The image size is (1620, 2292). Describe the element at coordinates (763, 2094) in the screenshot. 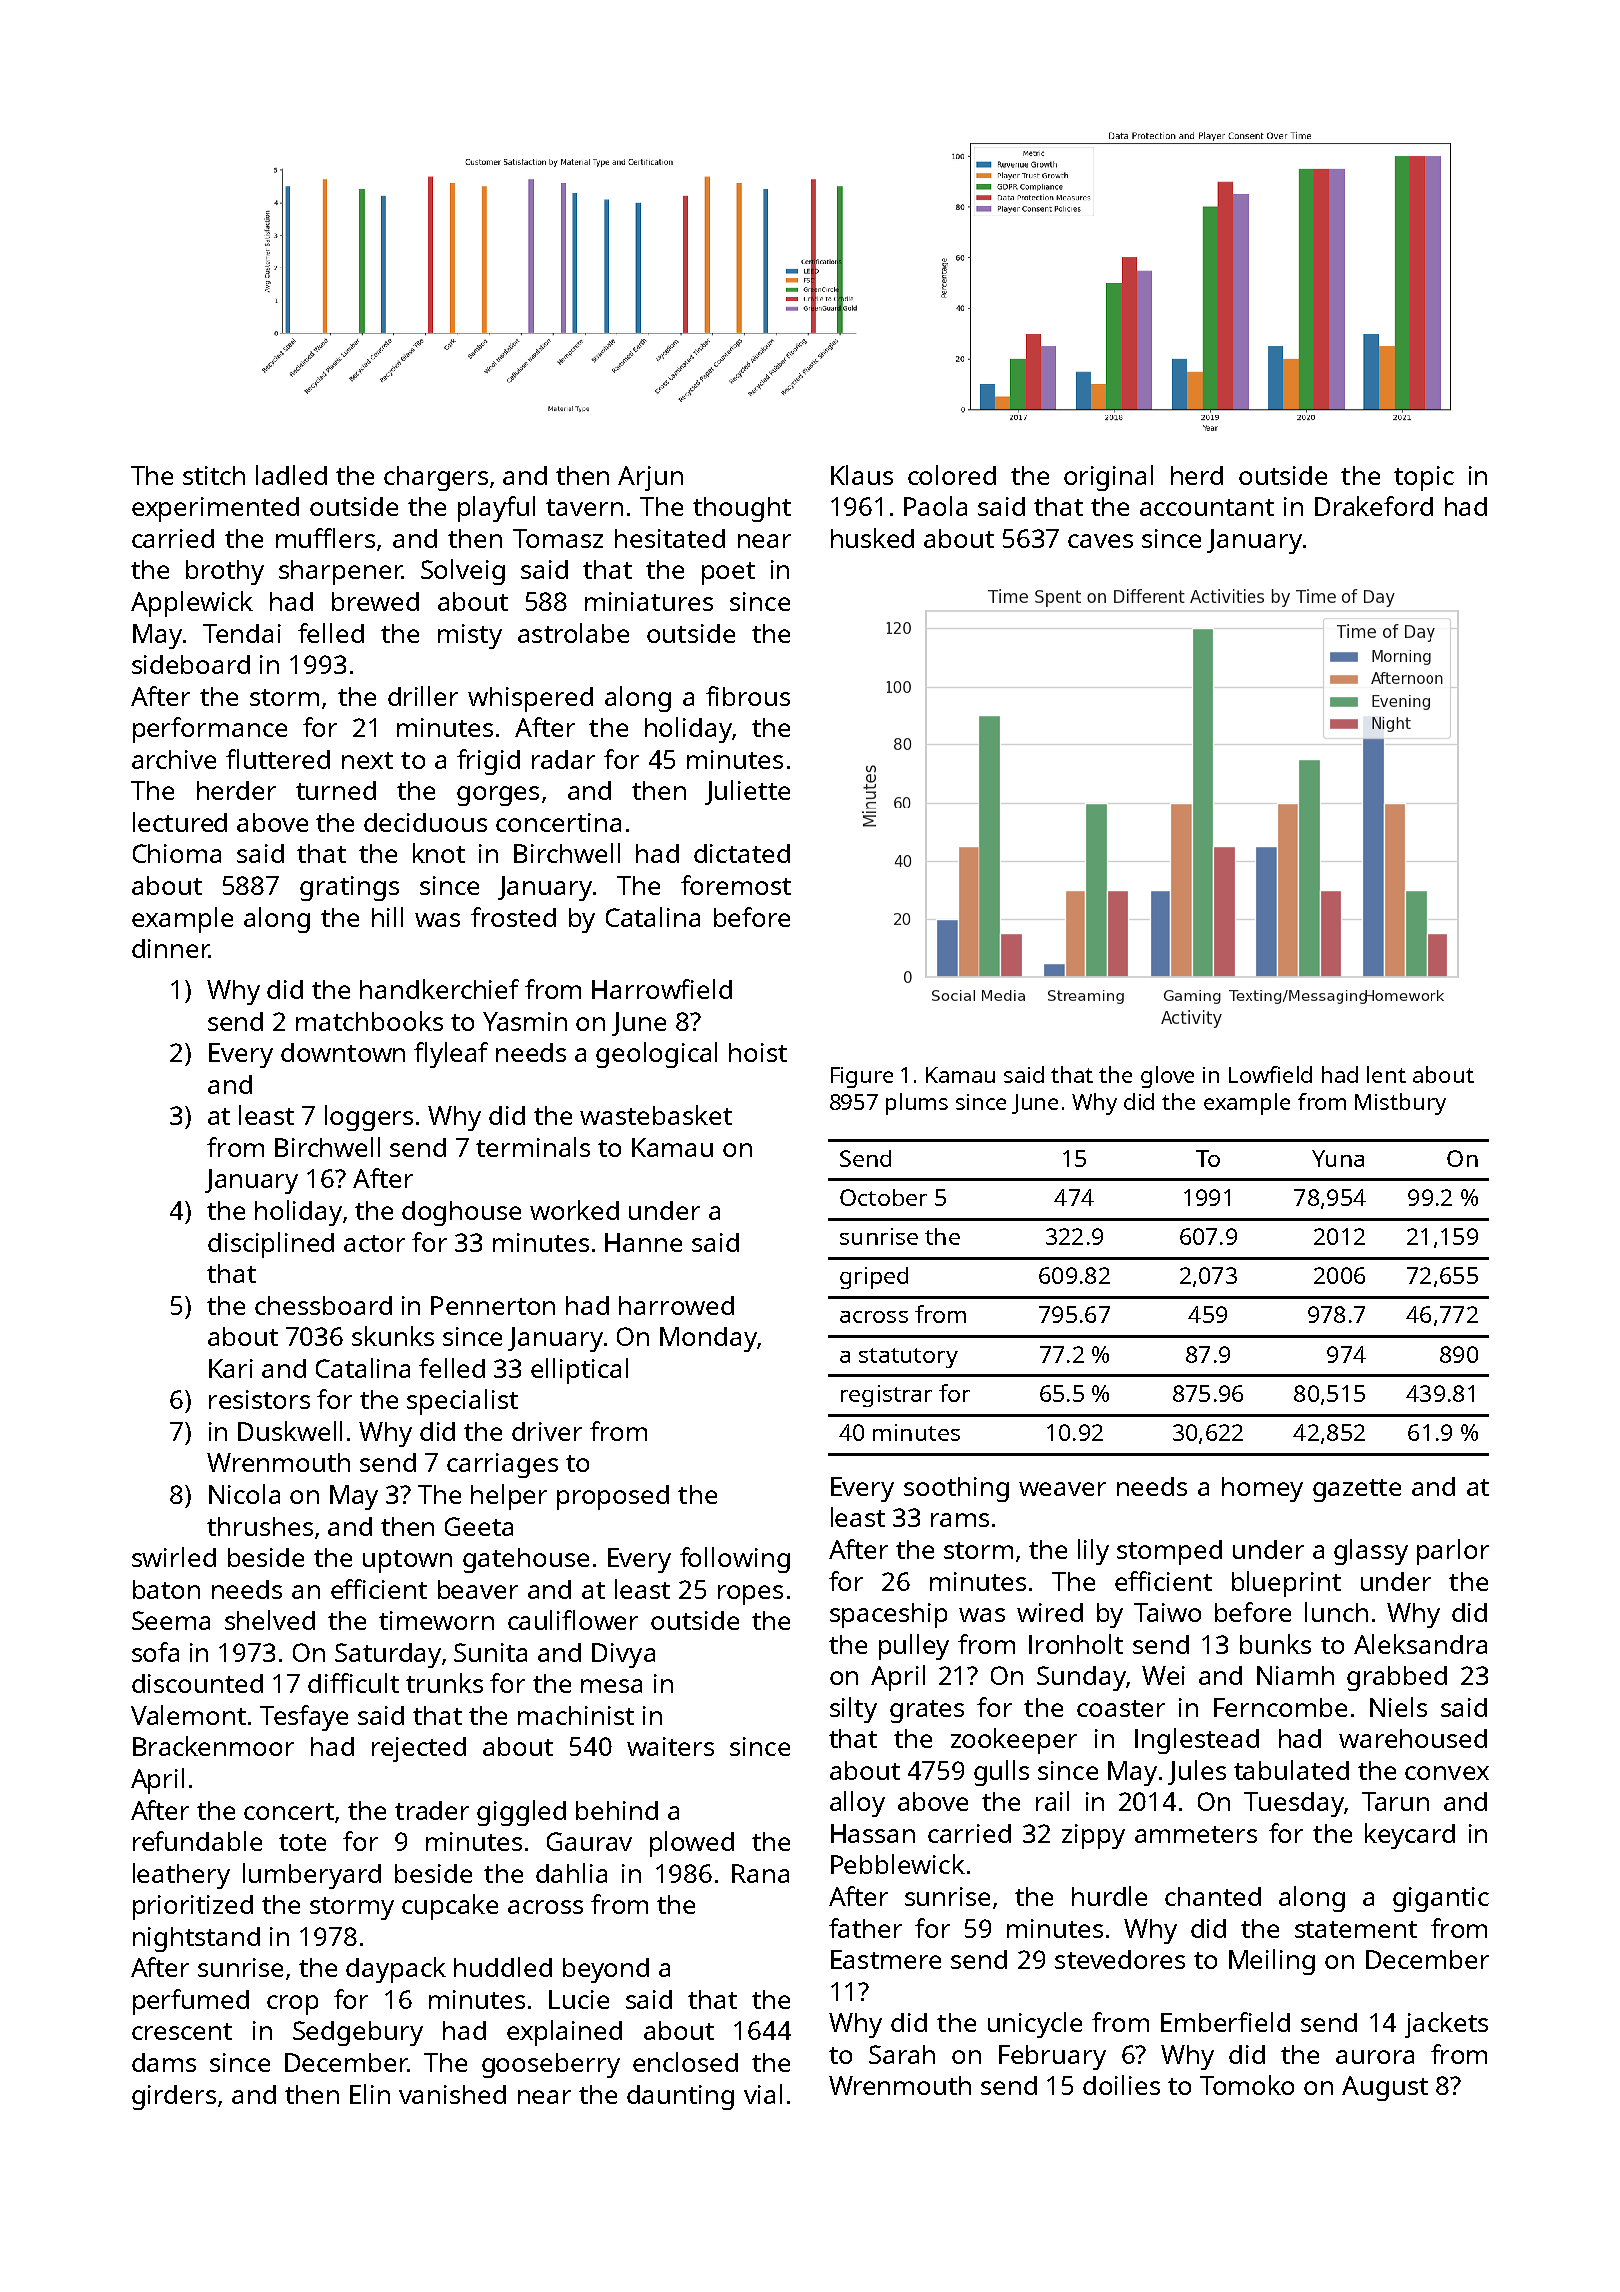

I see `vial` at that location.
